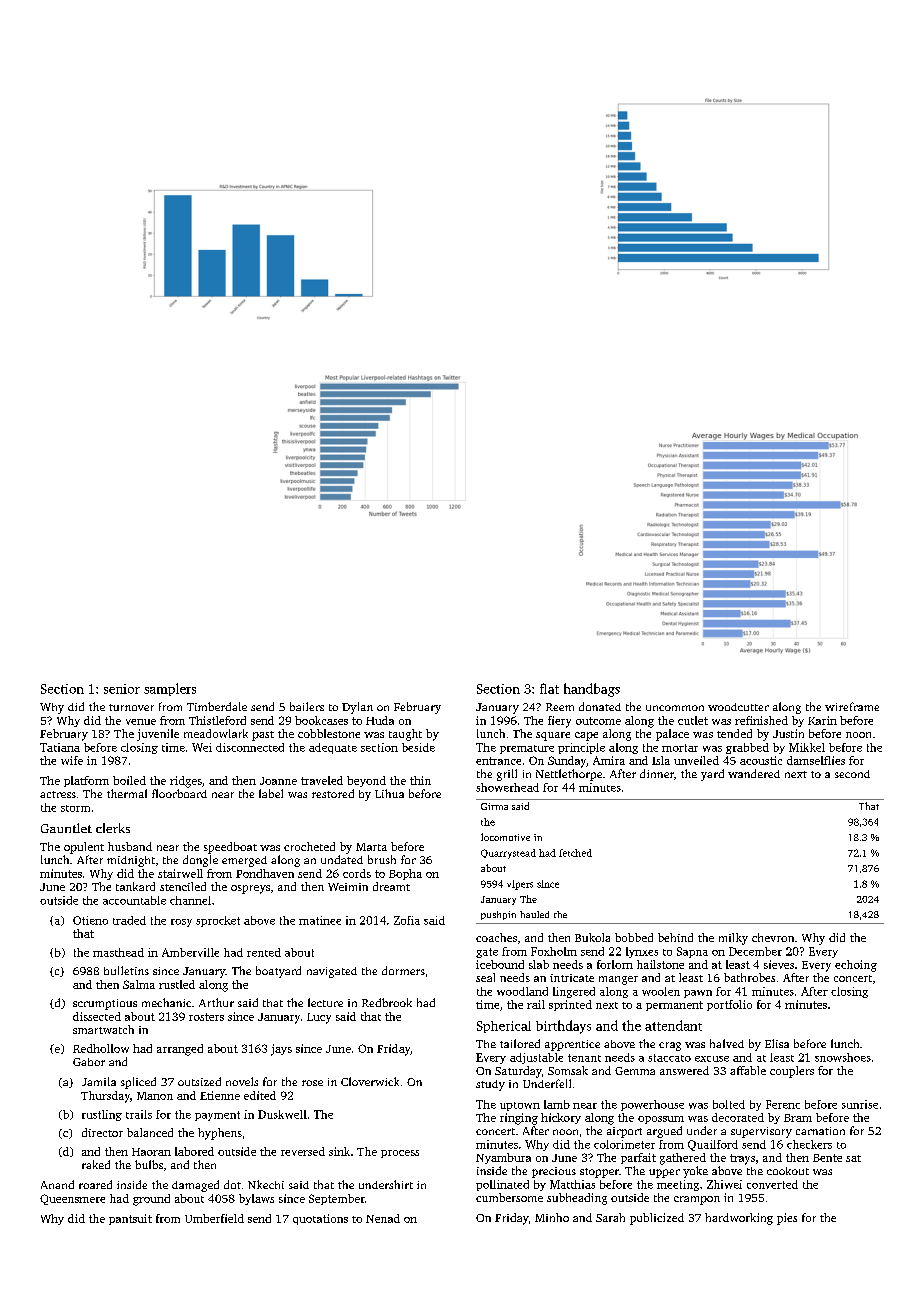  What do you see at coordinates (549, 688) in the screenshot?
I see `flat` at bounding box center [549, 688].
